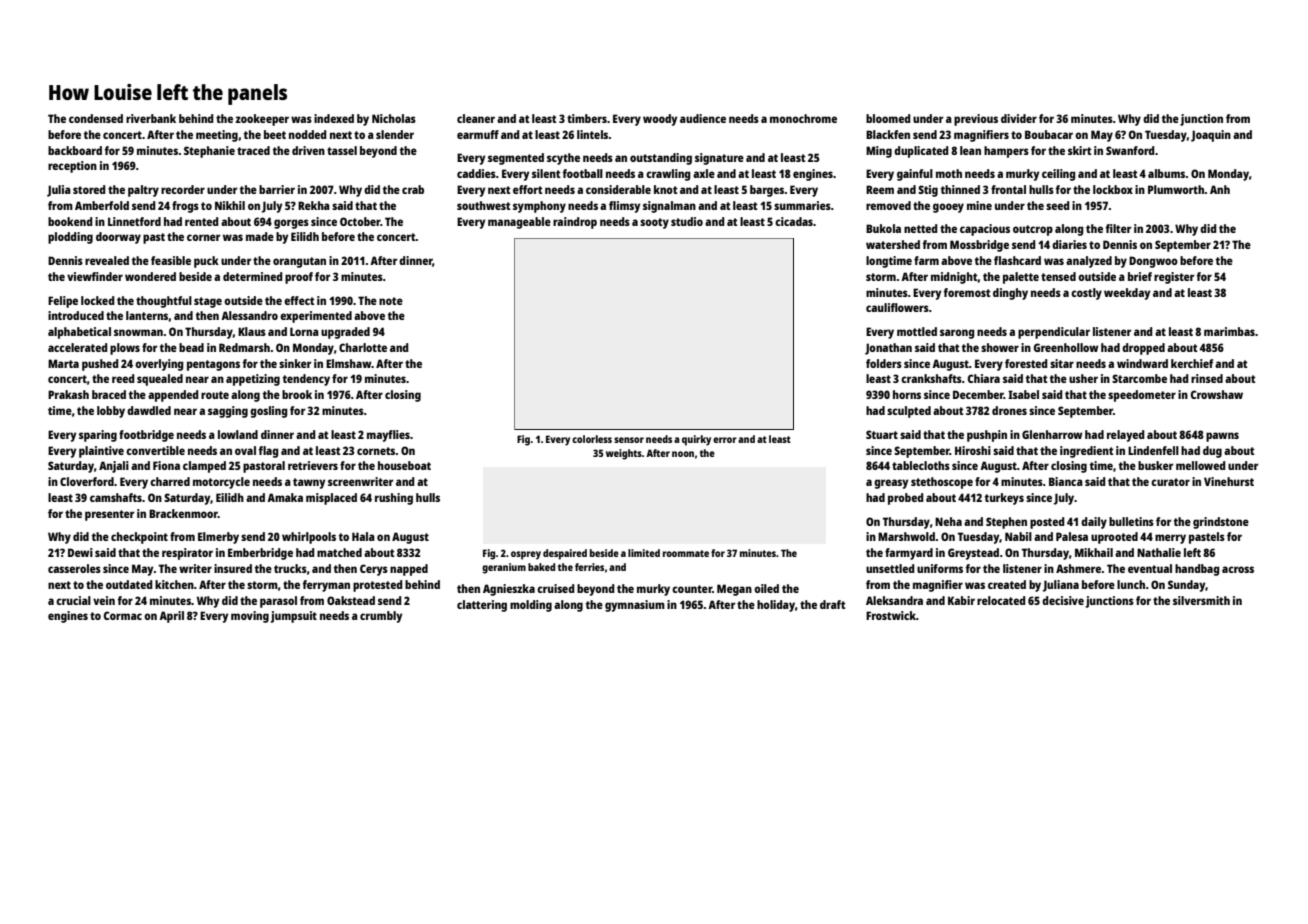 This page has width=1308, height=924. I want to click on Cerys, so click(374, 570).
